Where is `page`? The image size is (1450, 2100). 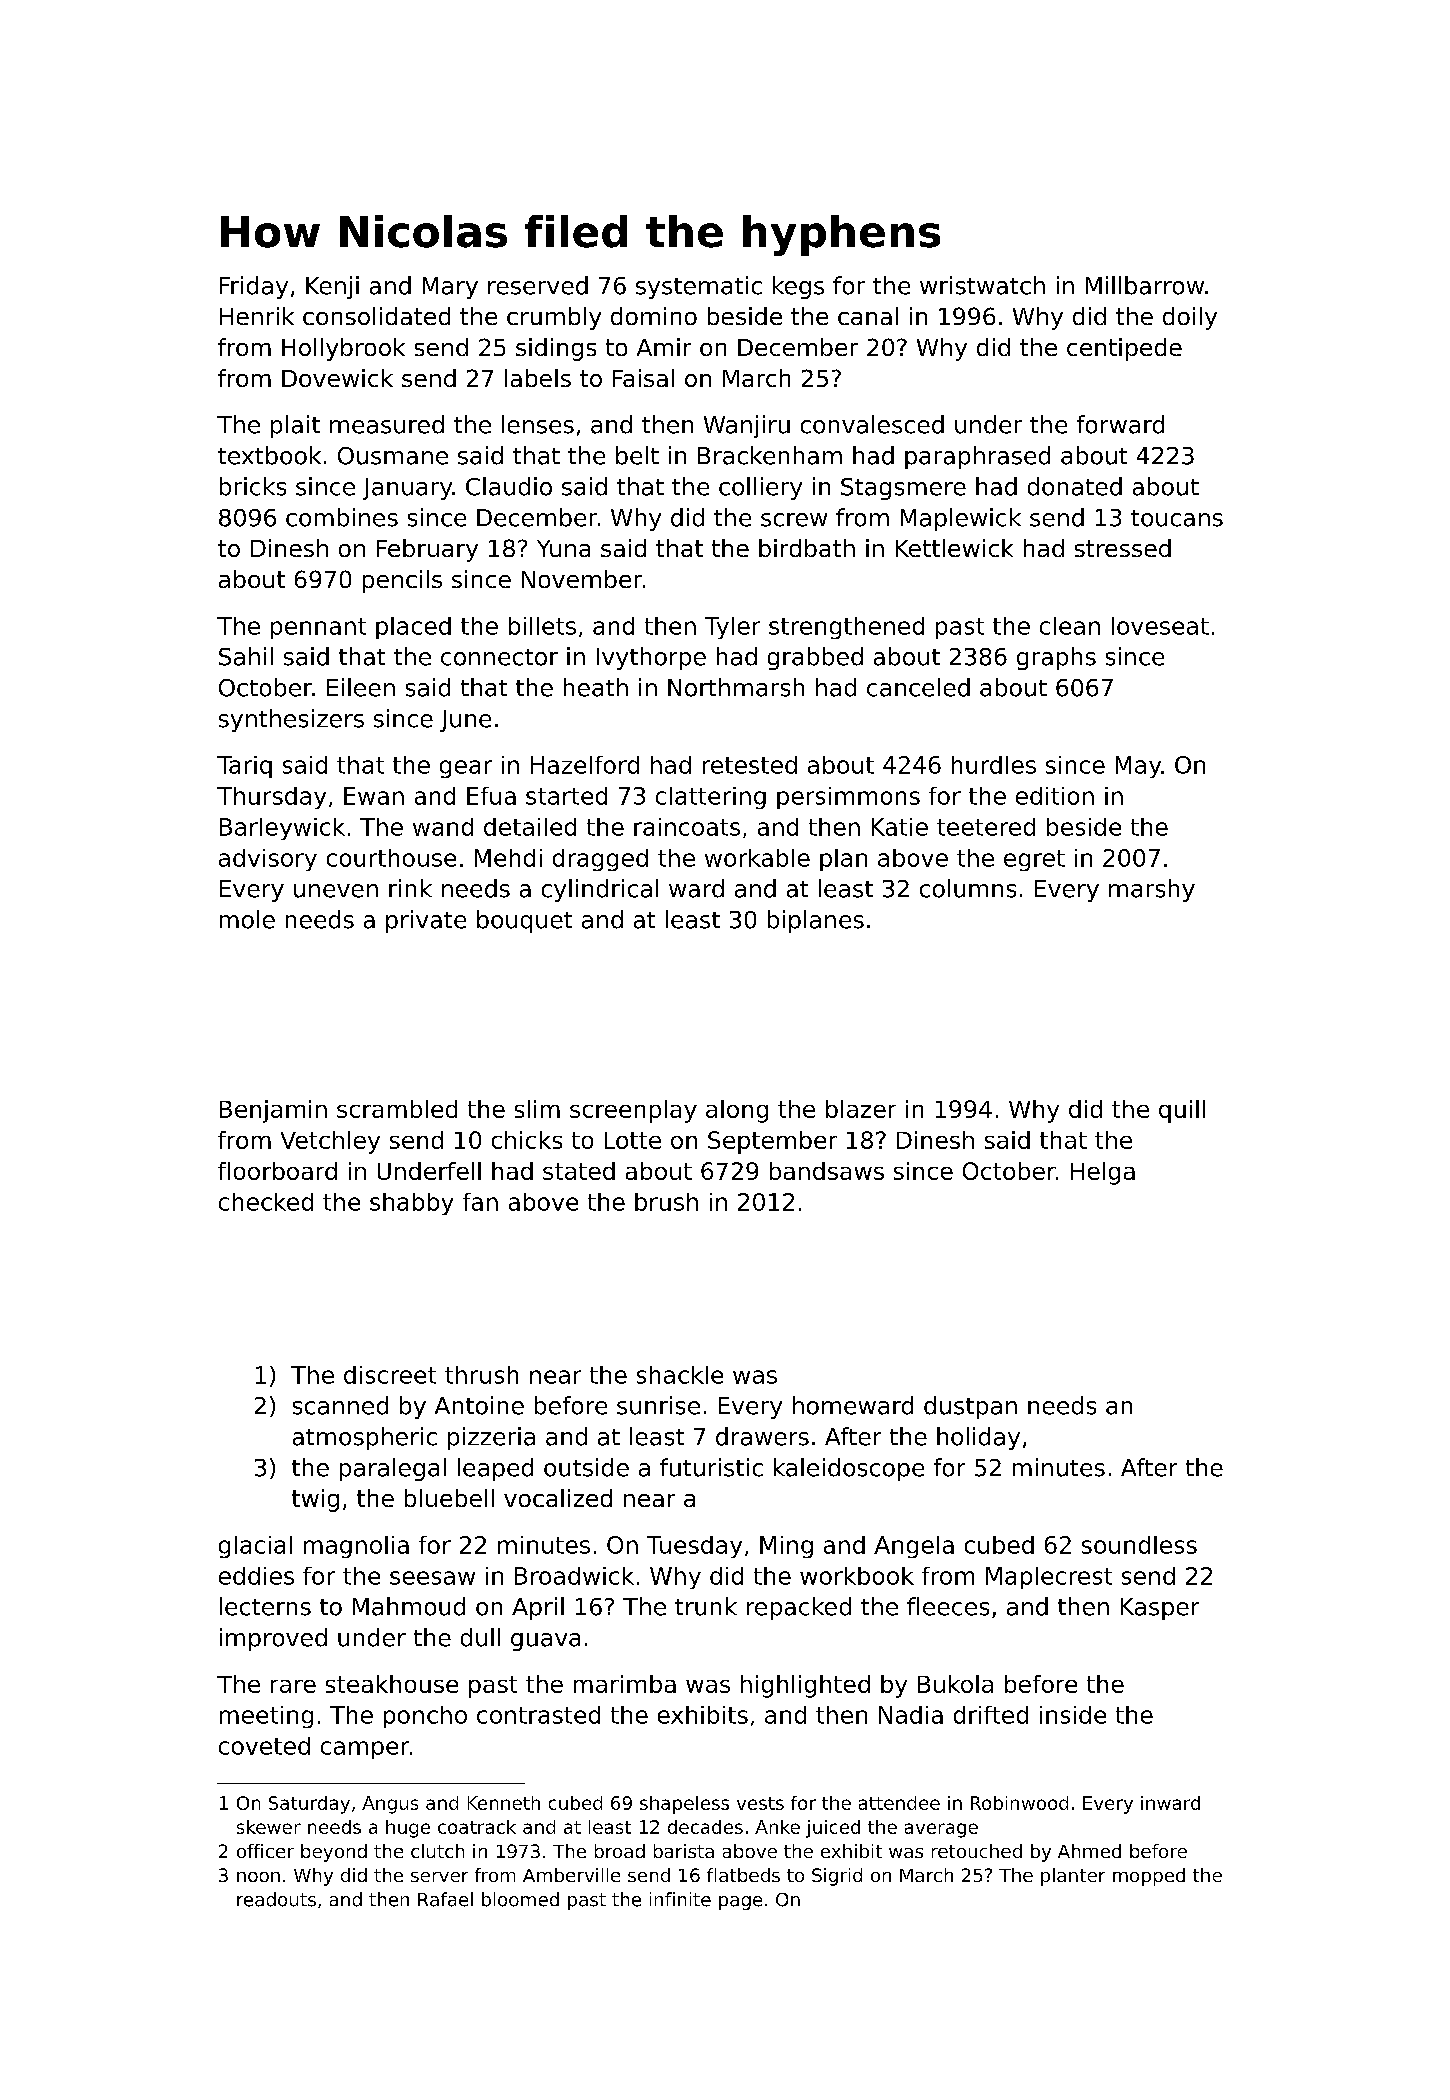 page is located at coordinates (740, 1903).
